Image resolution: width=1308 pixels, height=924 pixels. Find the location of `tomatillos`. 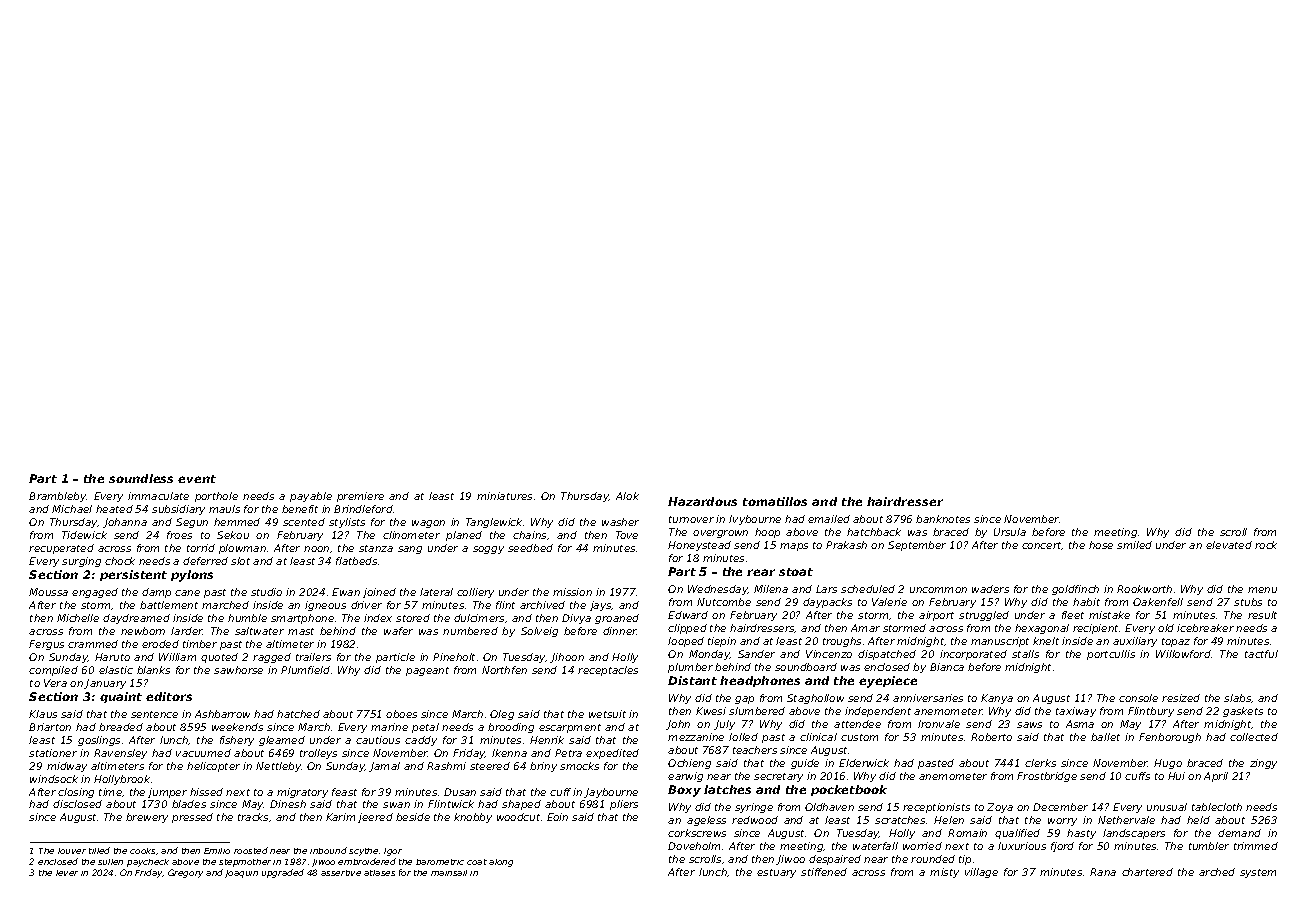

tomatillos is located at coordinates (775, 501).
